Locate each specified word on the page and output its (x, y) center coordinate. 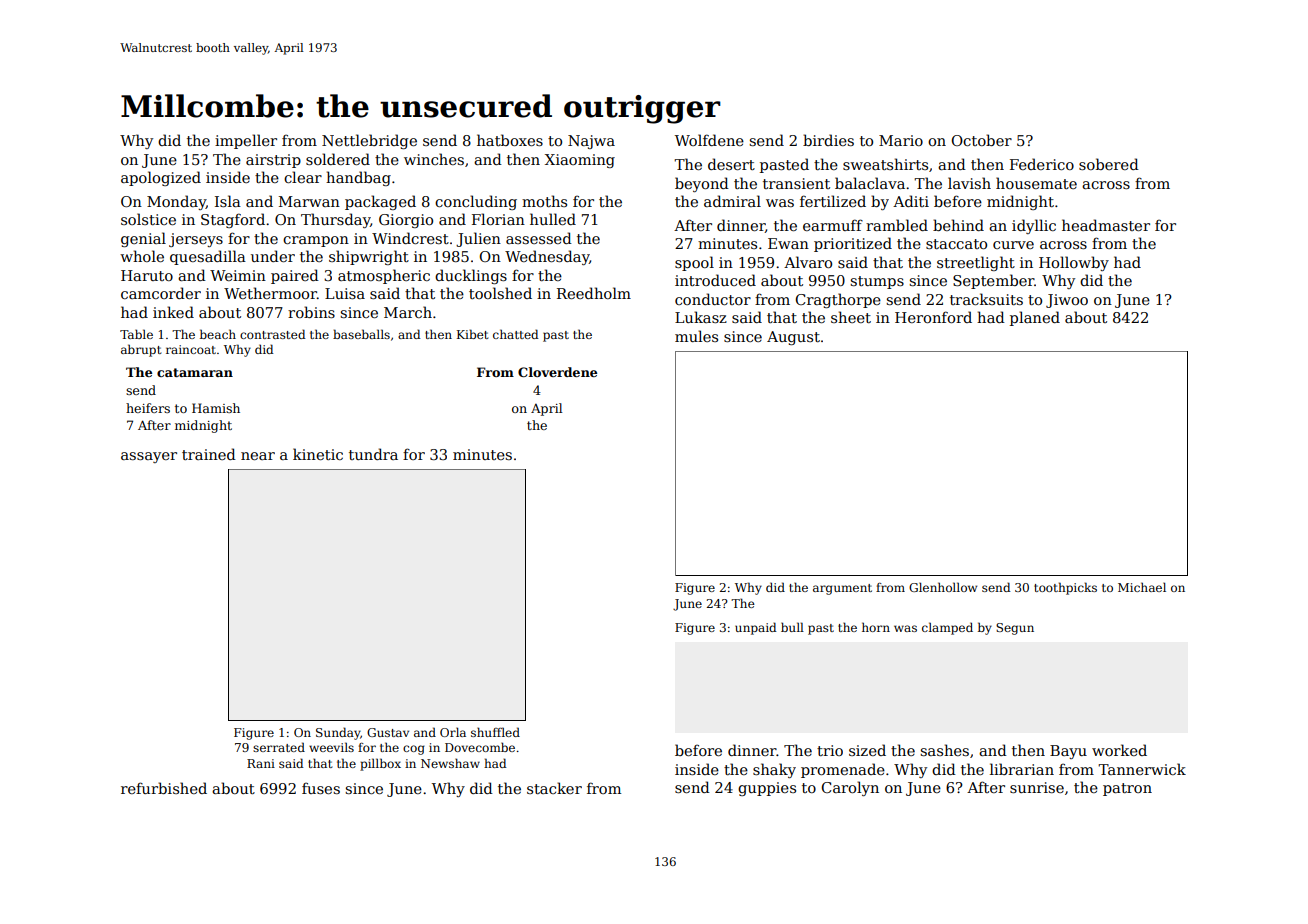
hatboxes (510, 140)
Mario (901, 140)
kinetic (318, 454)
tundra (373, 454)
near (258, 456)
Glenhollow (943, 587)
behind (958, 225)
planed (1035, 318)
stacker (554, 788)
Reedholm (594, 293)
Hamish (216, 408)
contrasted (272, 334)
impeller (246, 141)
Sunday (338, 733)
